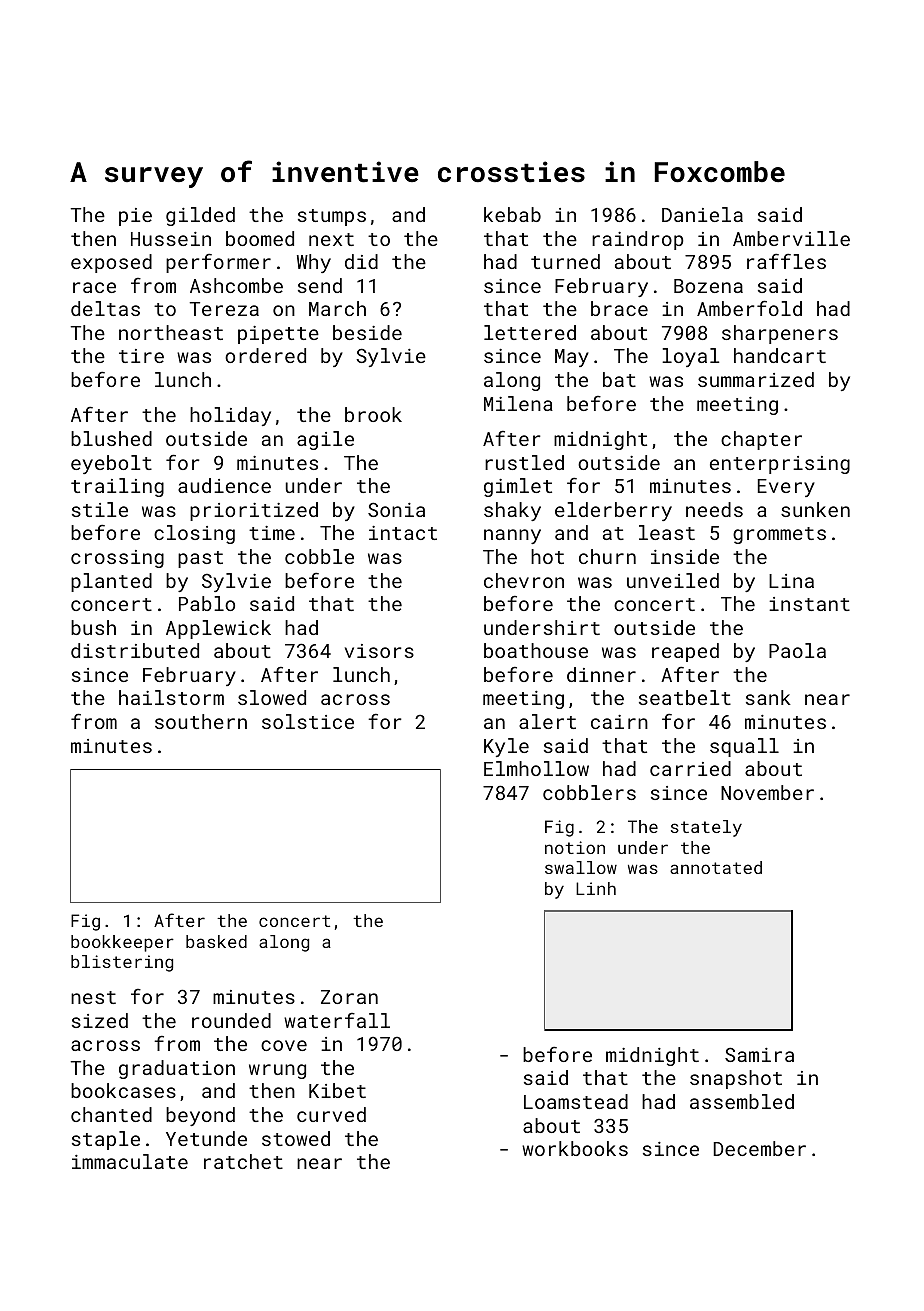 This screenshot has height=1311, width=924. I want to click on southern, so click(201, 721).
